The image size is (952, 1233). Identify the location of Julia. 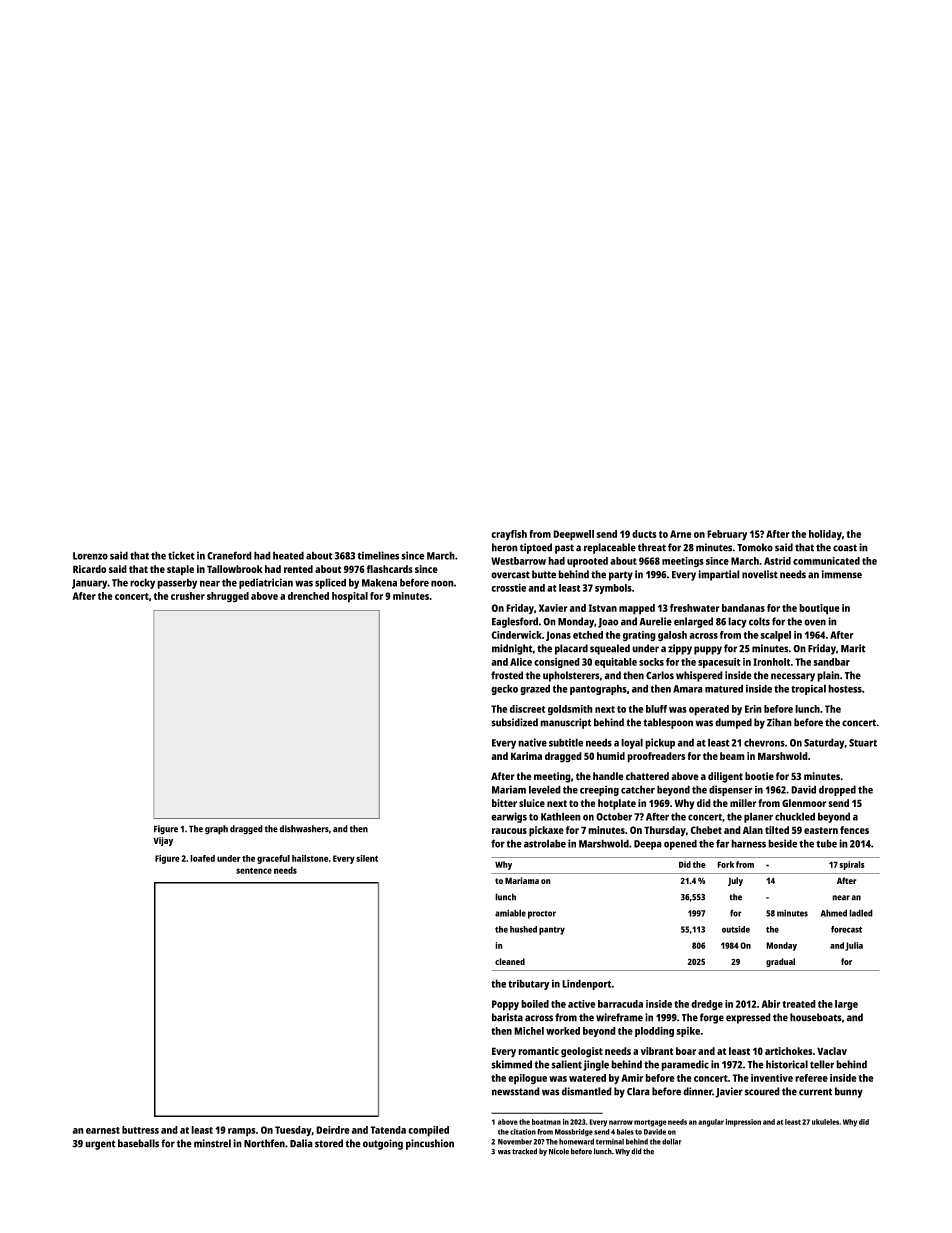
(854, 946).
